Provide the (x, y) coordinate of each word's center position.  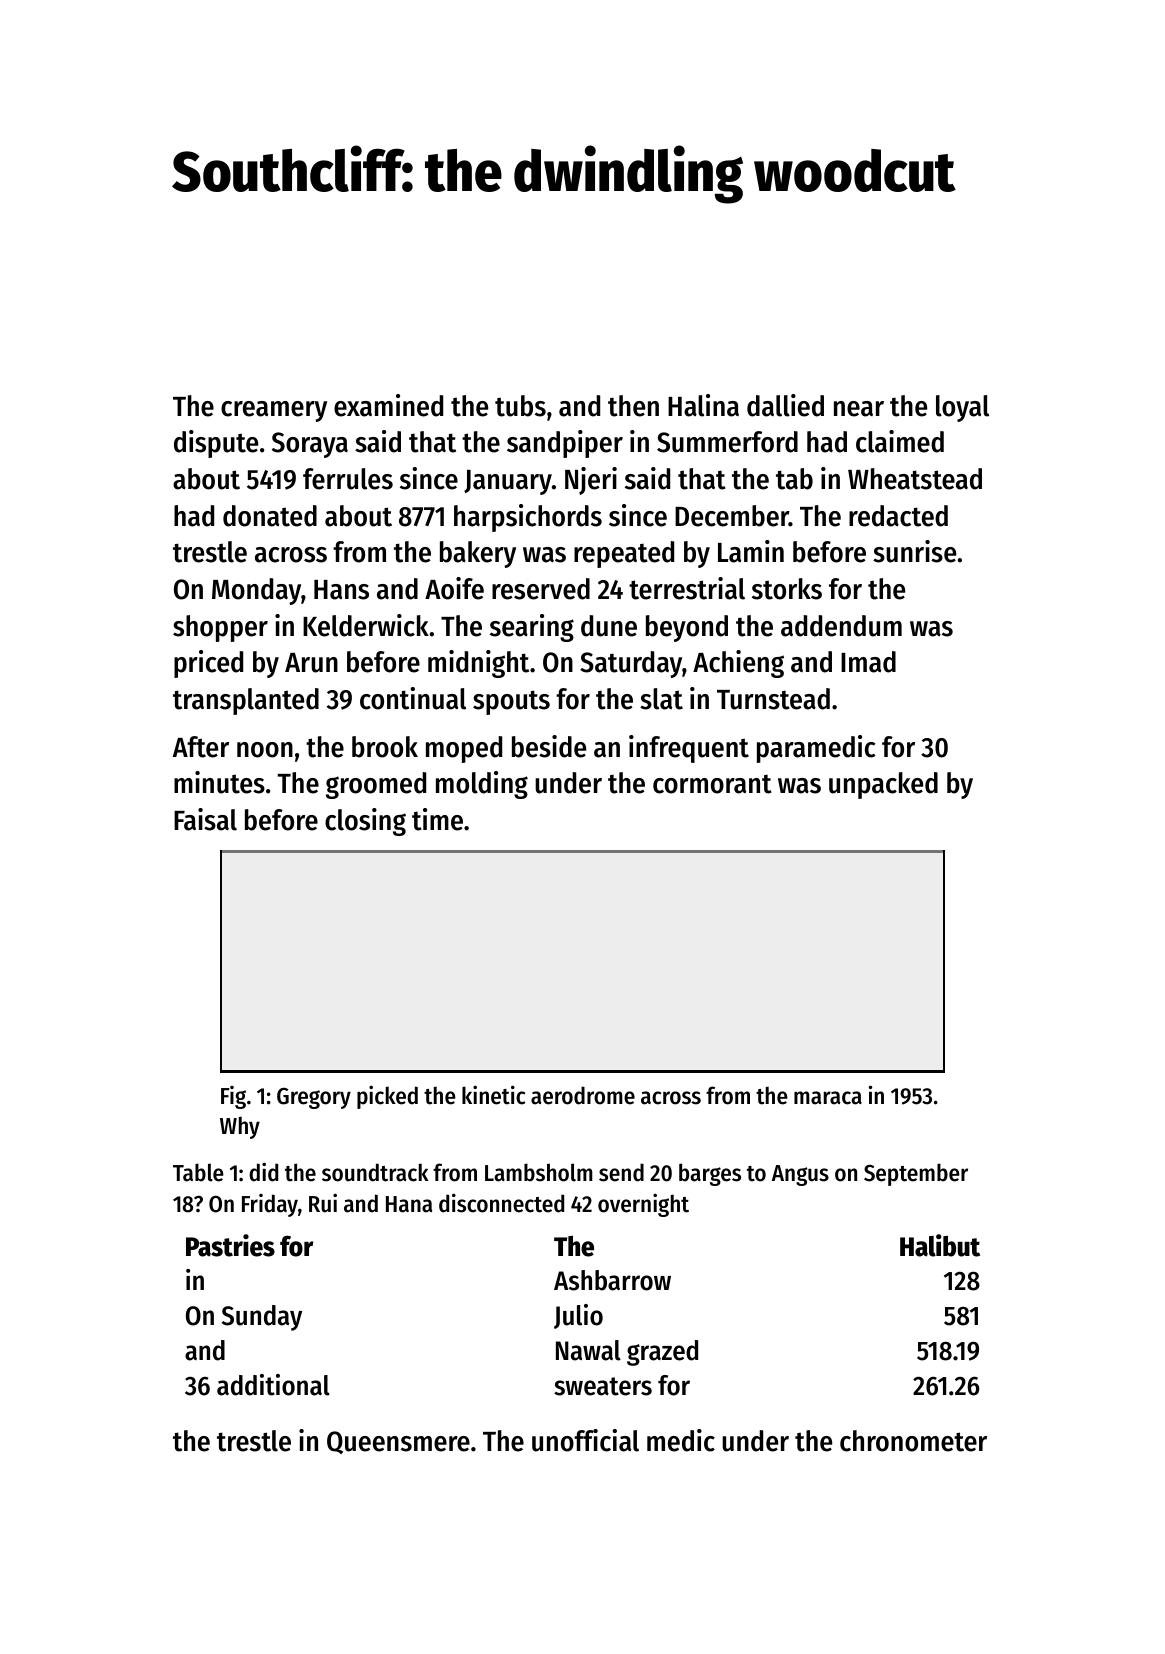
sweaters (603, 1386)
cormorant (712, 784)
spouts (511, 702)
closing (365, 822)
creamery (274, 411)
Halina (703, 405)
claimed (900, 441)
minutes (219, 782)
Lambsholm (539, 1172)
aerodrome (583, 1095)
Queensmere (398, 1442)
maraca (828, 1098)
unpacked (883, 785)
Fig (233, 1097)
